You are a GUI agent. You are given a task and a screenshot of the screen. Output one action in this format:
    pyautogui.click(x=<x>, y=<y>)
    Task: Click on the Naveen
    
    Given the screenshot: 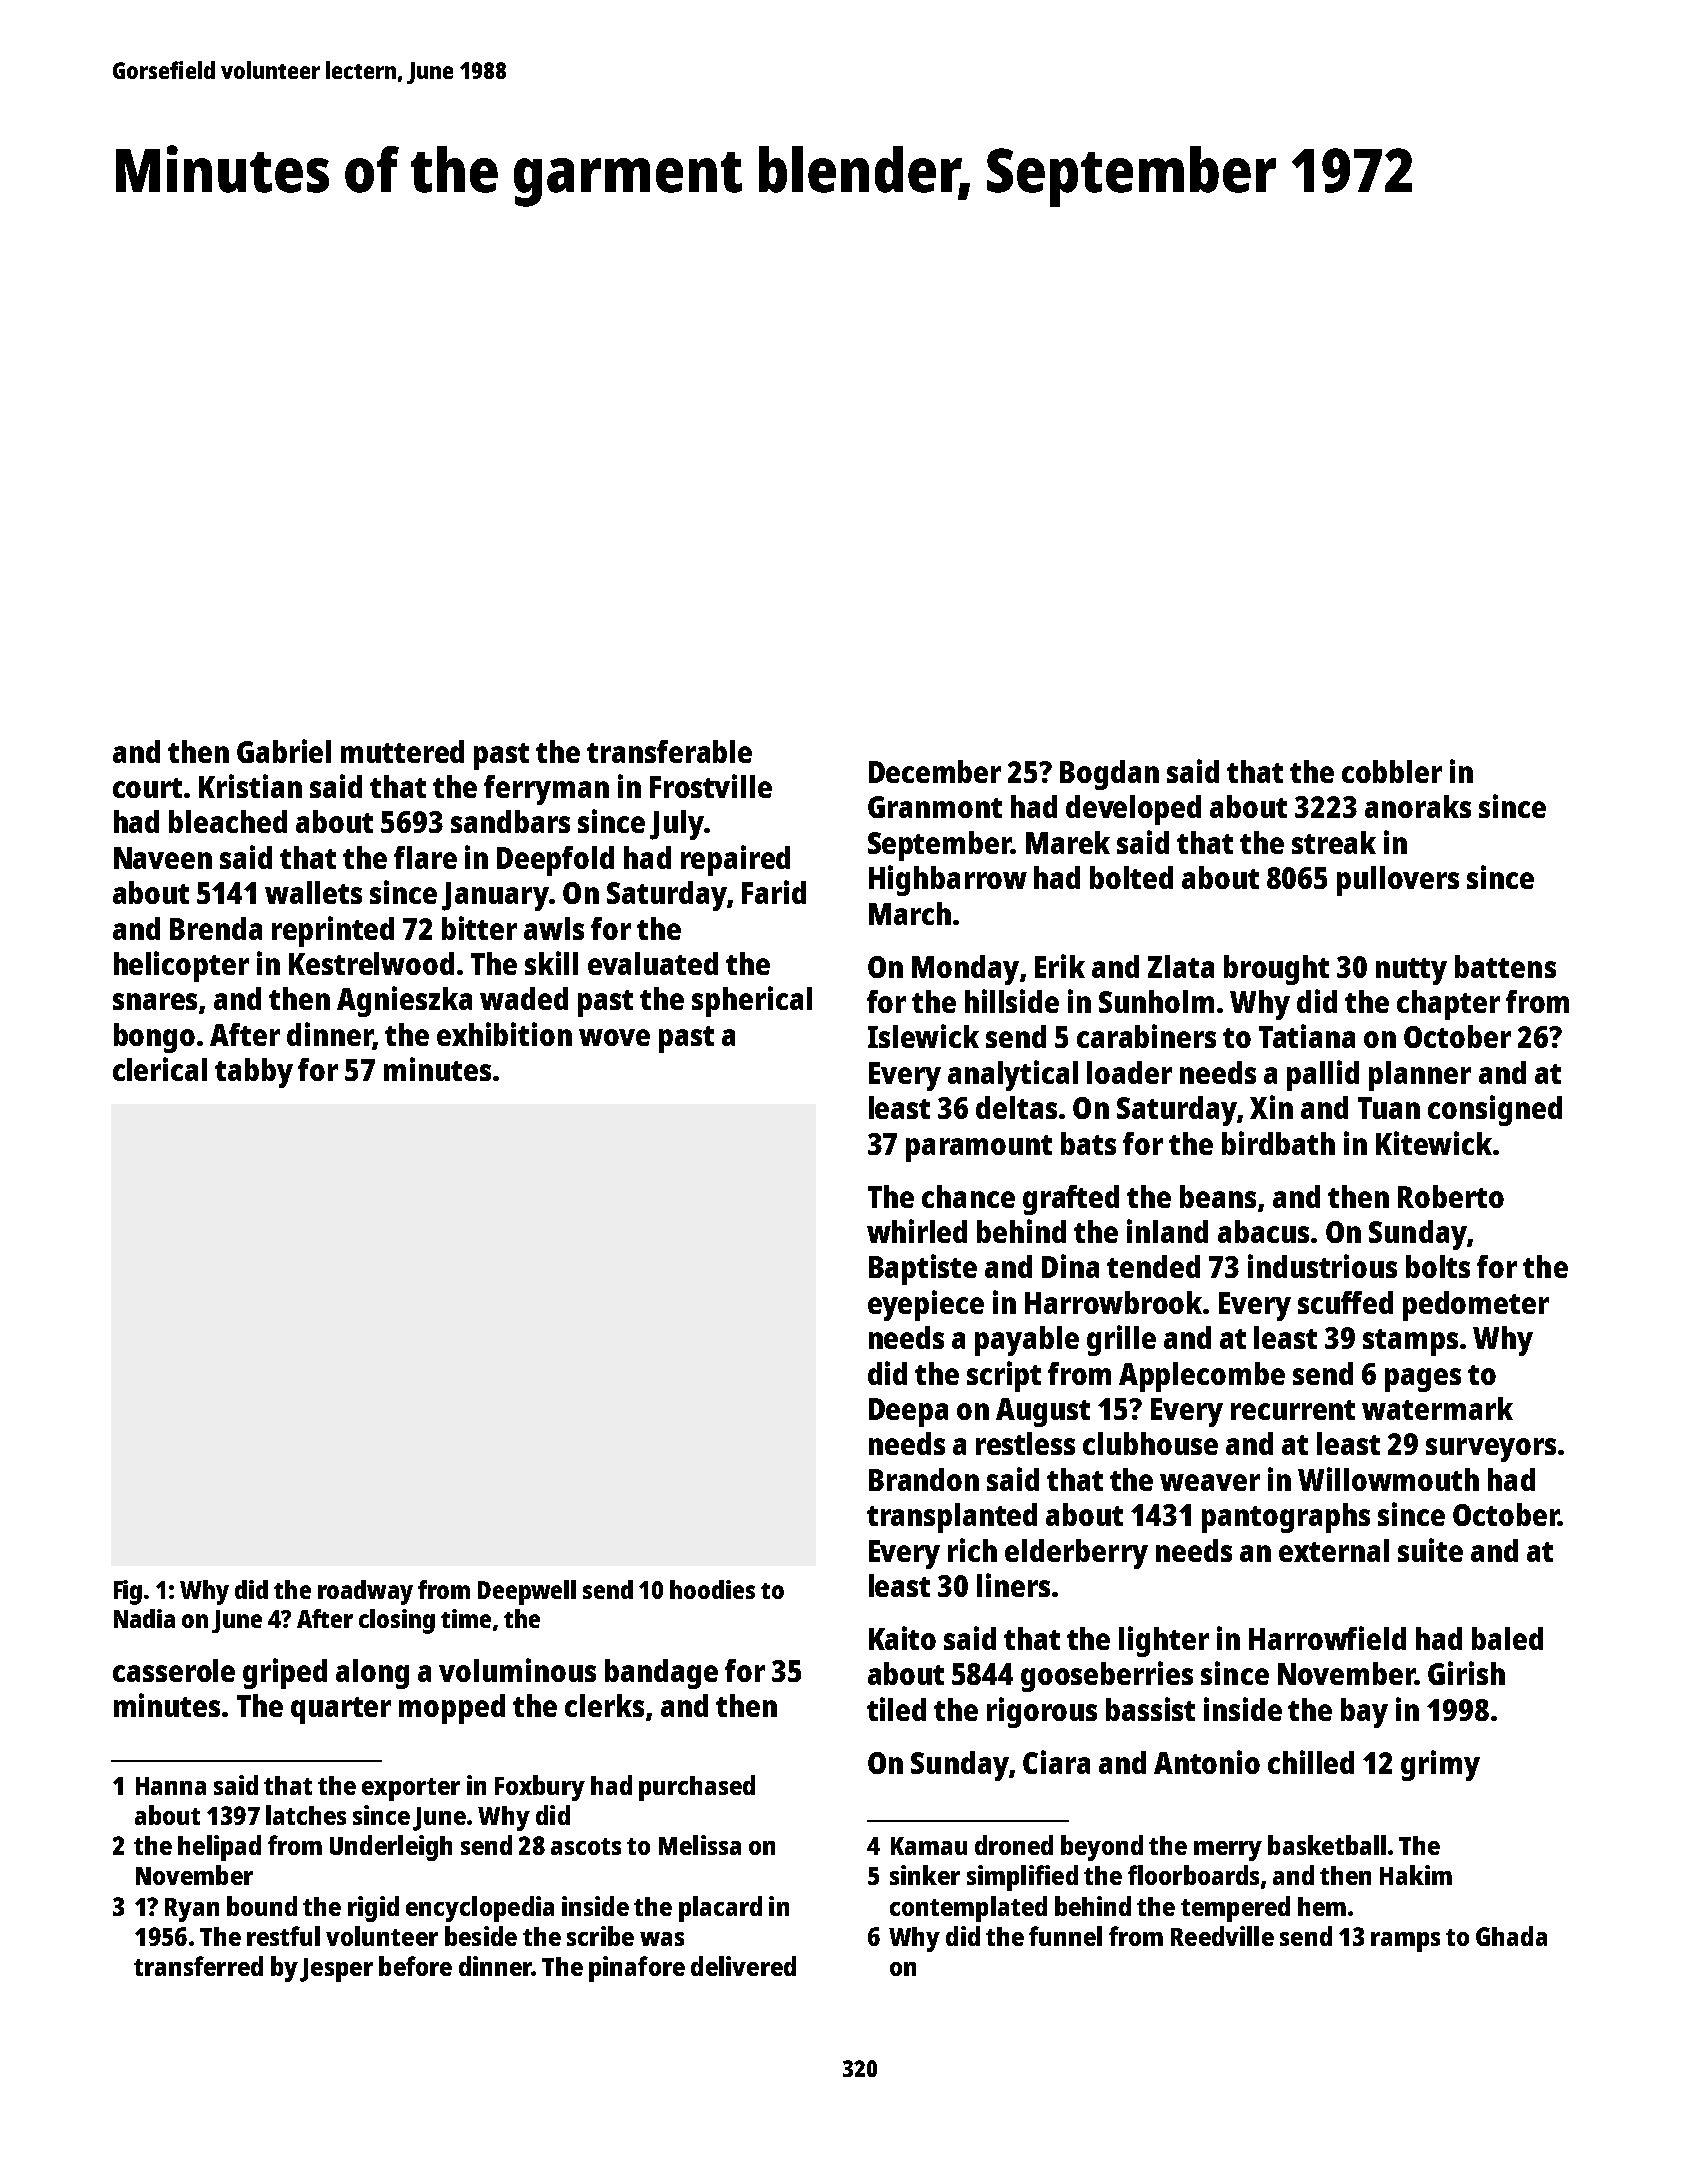 What is the action you would take?
    pyautogui.click(x=163, y=858)
